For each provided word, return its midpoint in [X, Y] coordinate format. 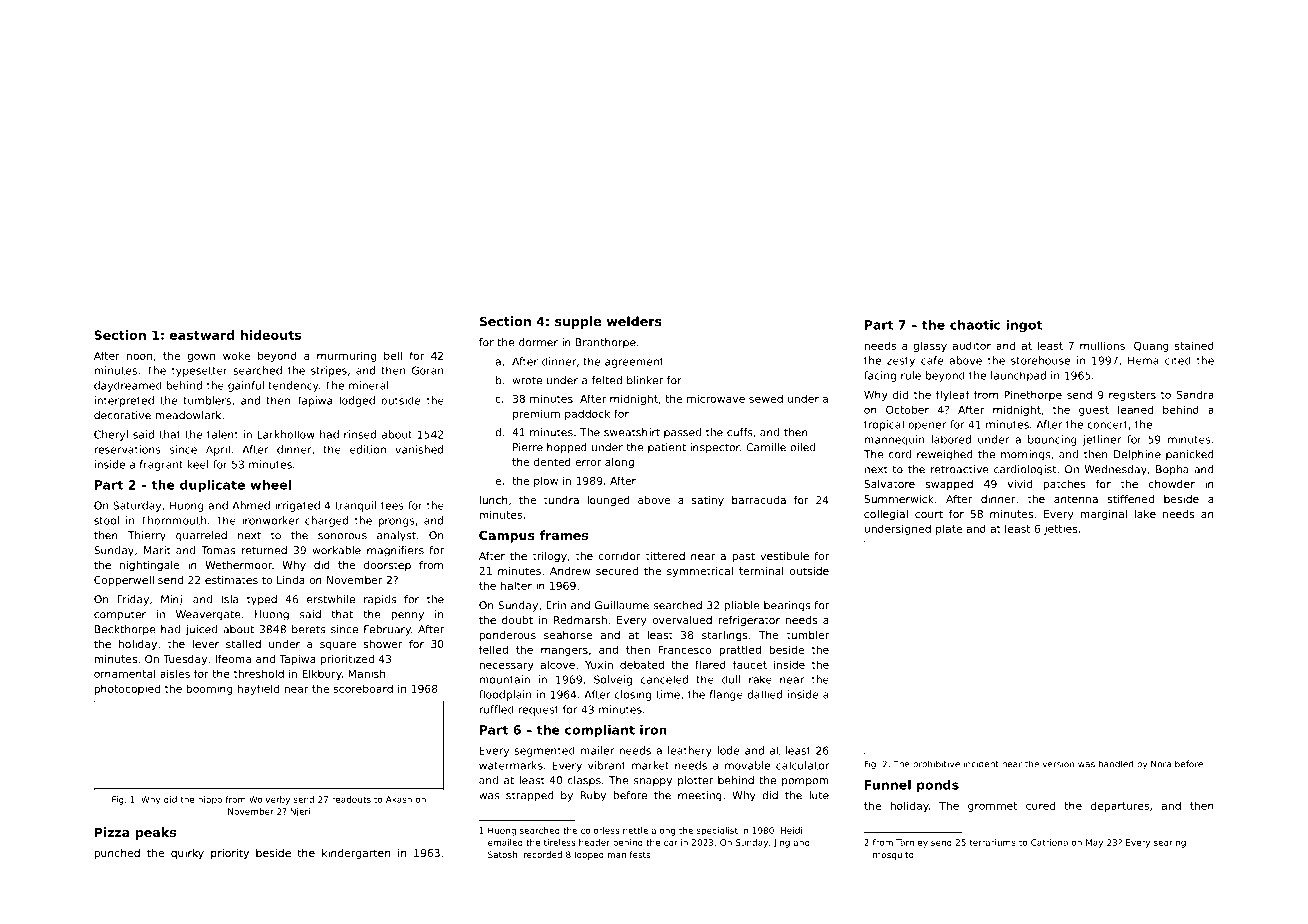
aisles [175, 673]
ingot [1024, 326]
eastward [202, 335]
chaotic [975, 325]
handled [1116, 764]
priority [230, 854]
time [668, 694]
